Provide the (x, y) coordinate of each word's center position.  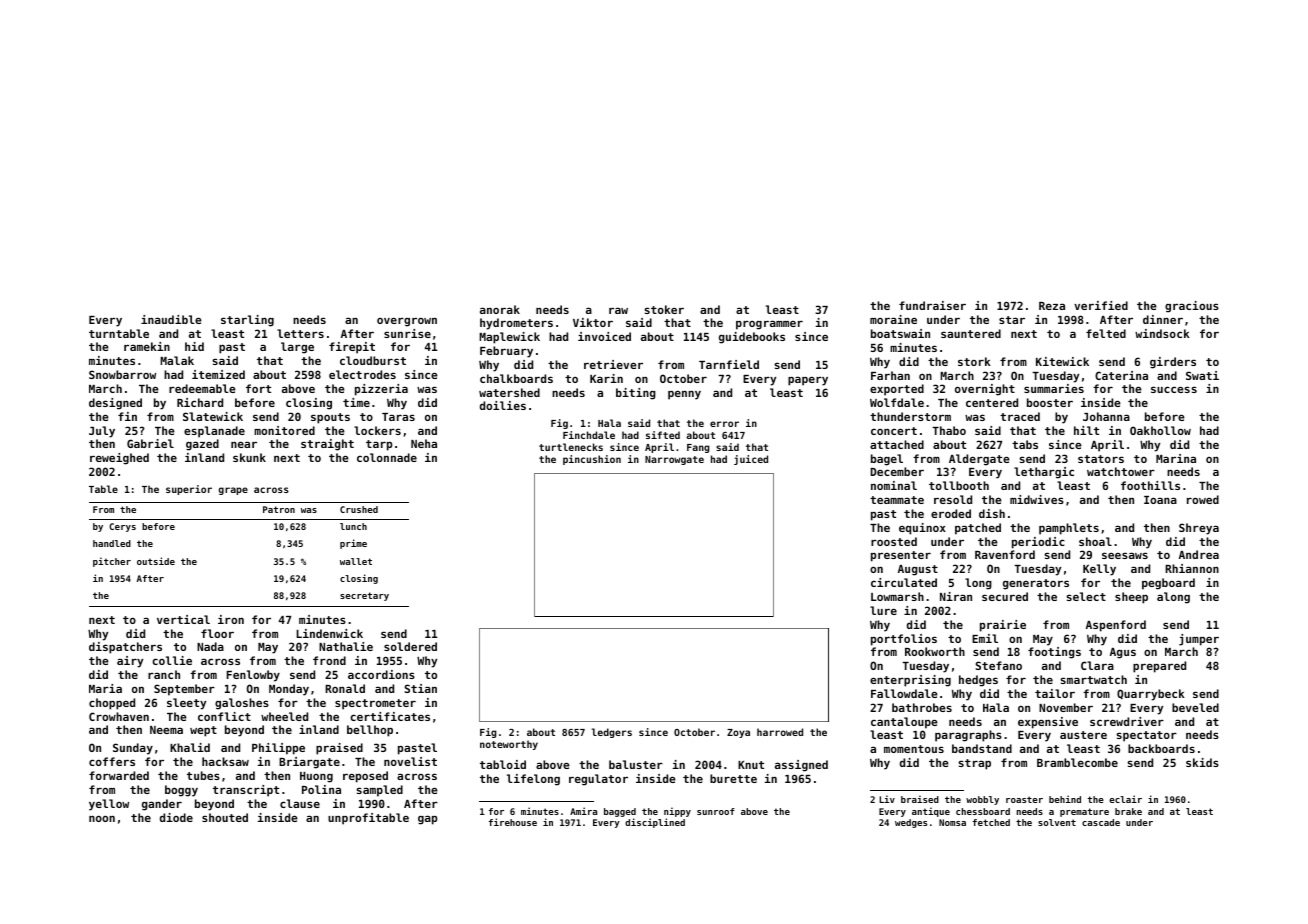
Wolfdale (897, 402)
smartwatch (1093, 679)
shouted (225, 817)
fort (258, 388)
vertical (183, 619)
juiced (751, 460)
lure (883, 610)
